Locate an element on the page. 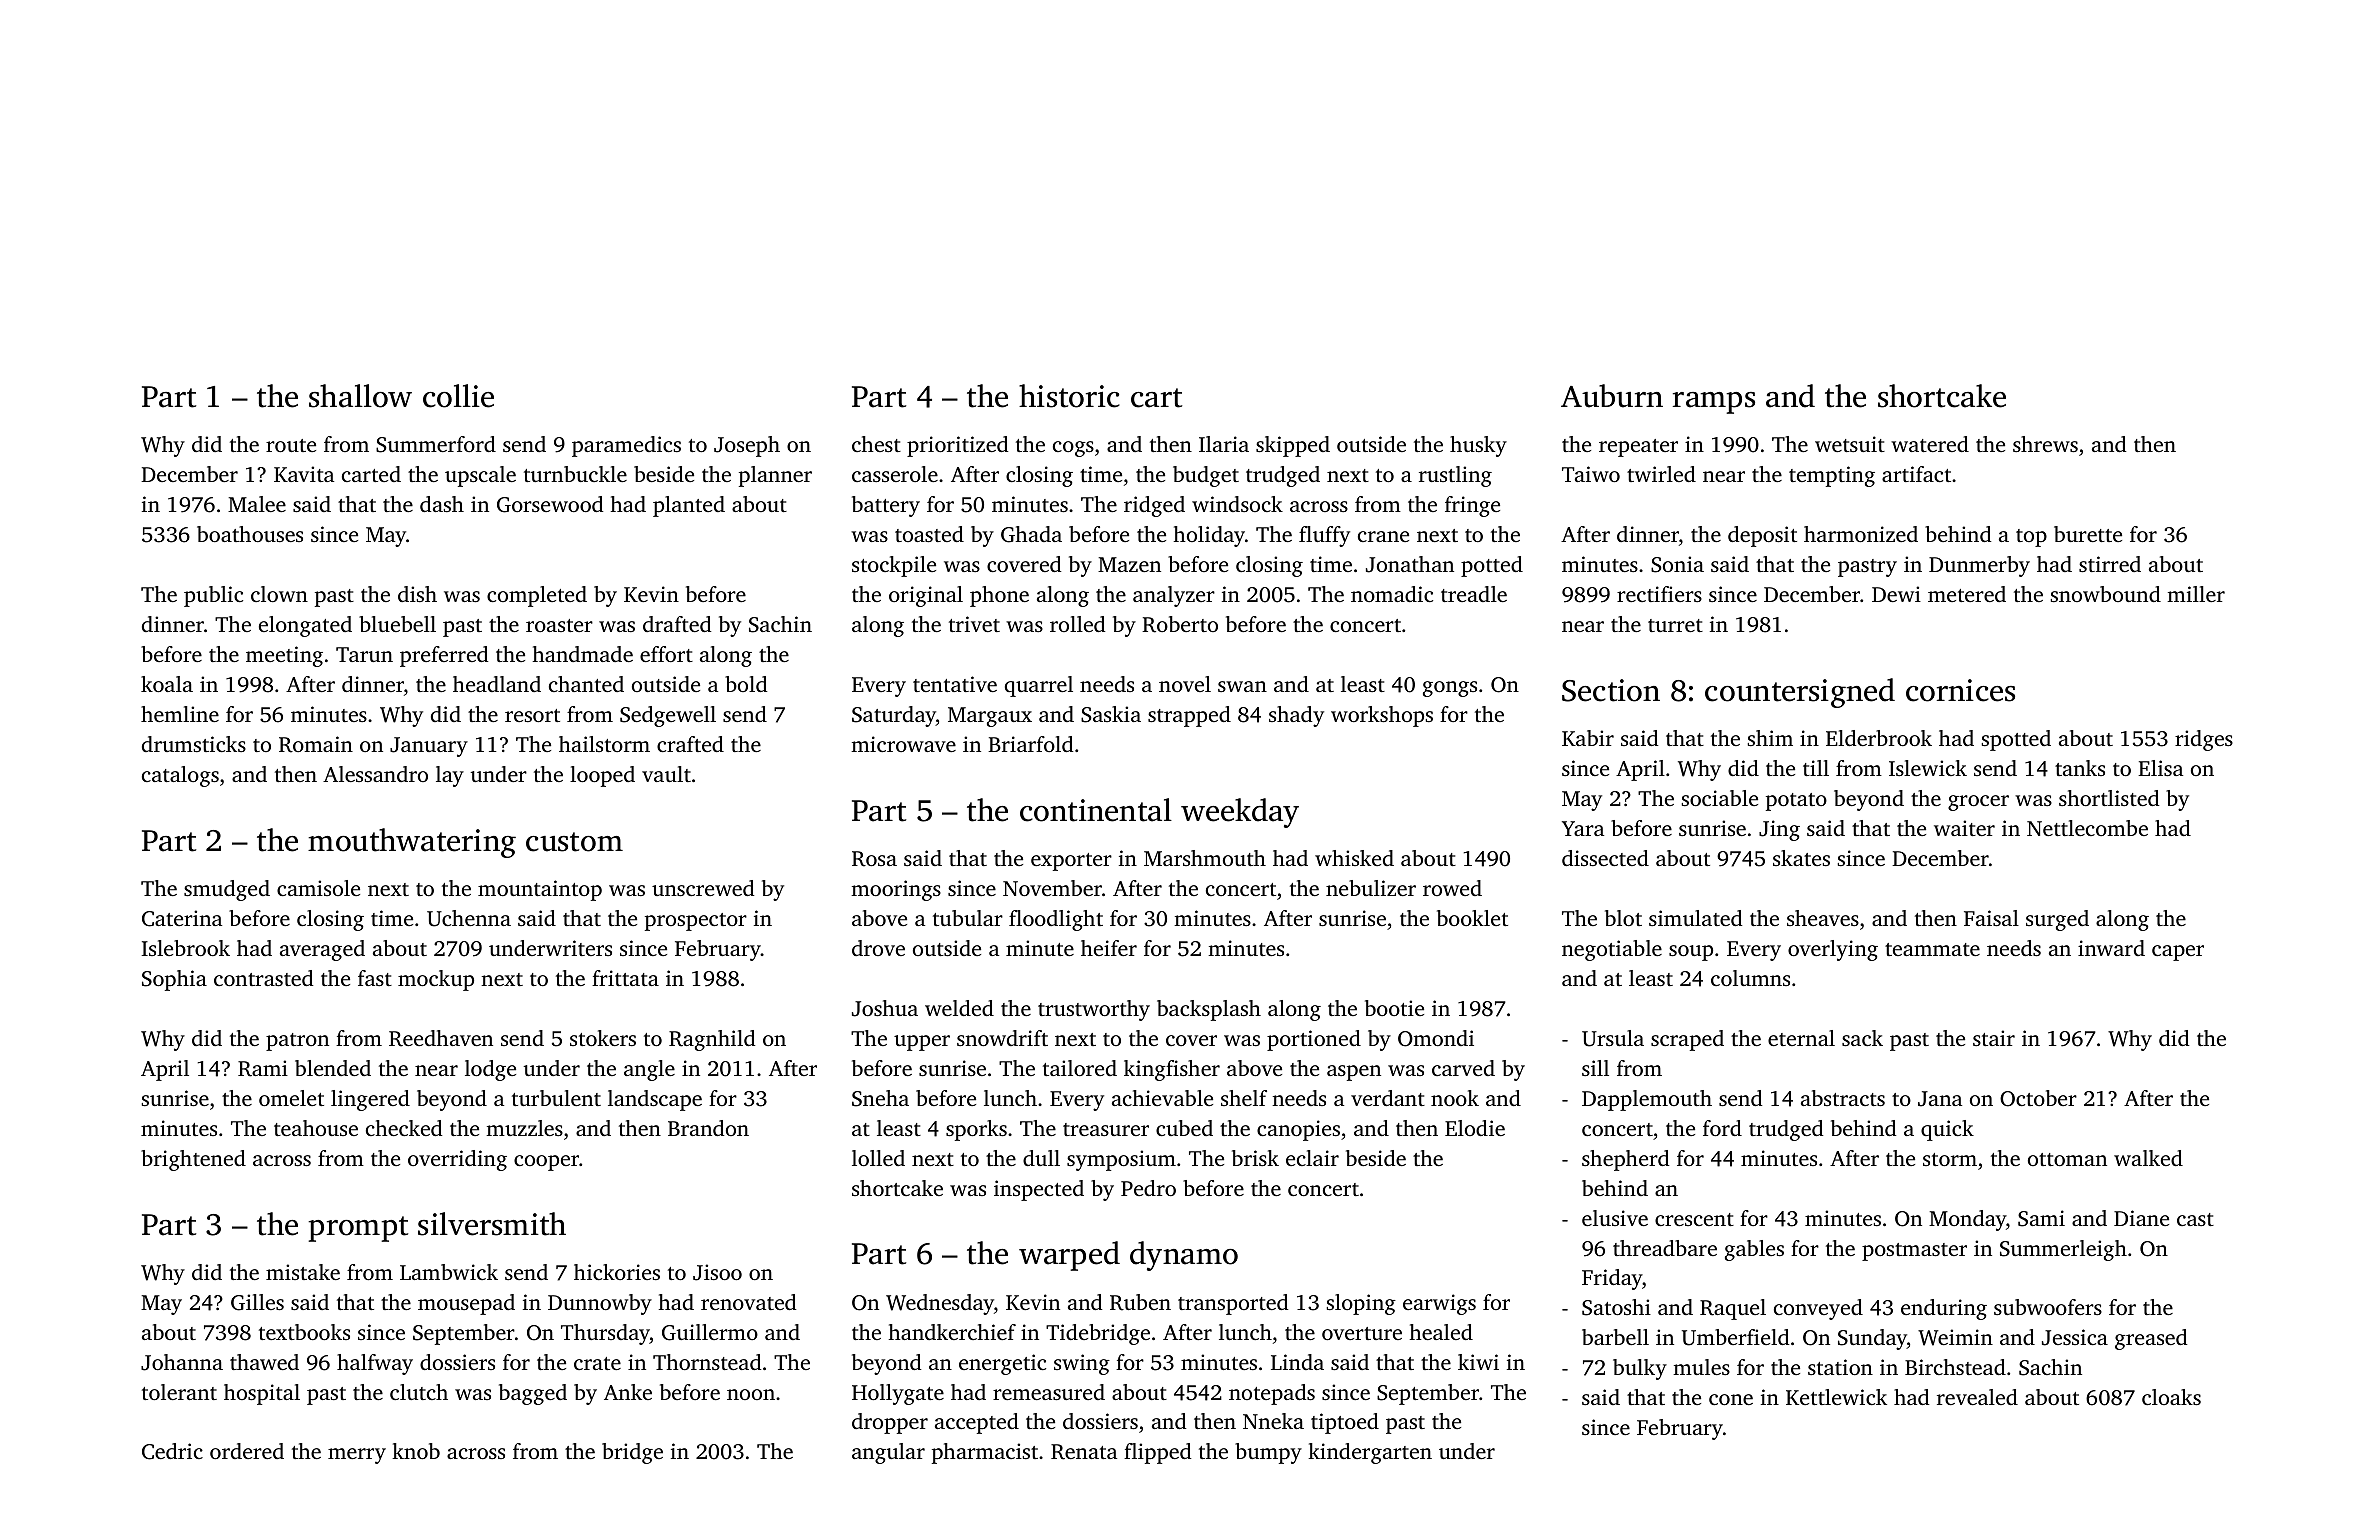  bootie is located at coordinates (1394, 1008).
